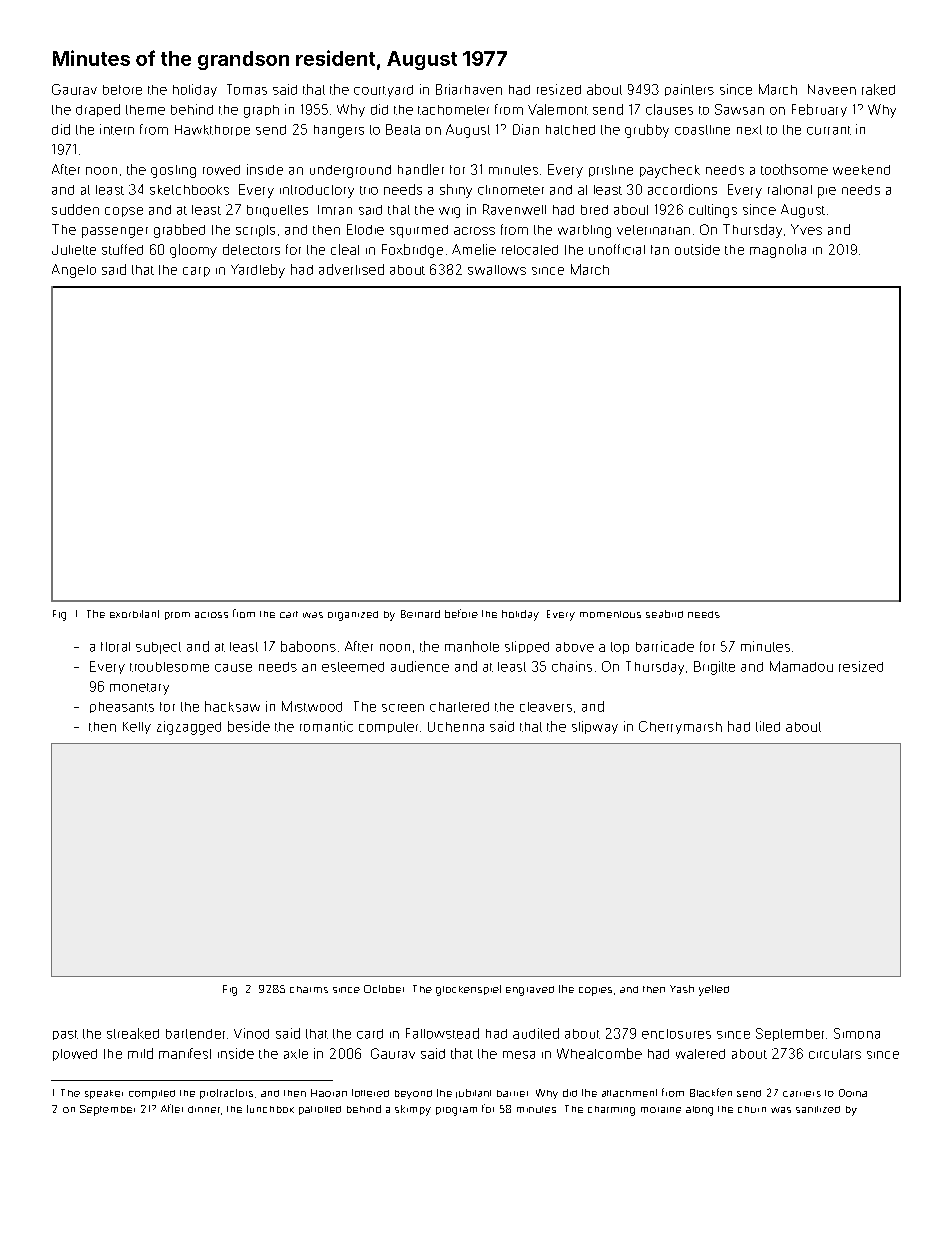 This screenshot has width=952, height=1233. What do you see at coordinates (339, 131) in the screenshot?
I see `hangers` at bounding box center [339, 131].
